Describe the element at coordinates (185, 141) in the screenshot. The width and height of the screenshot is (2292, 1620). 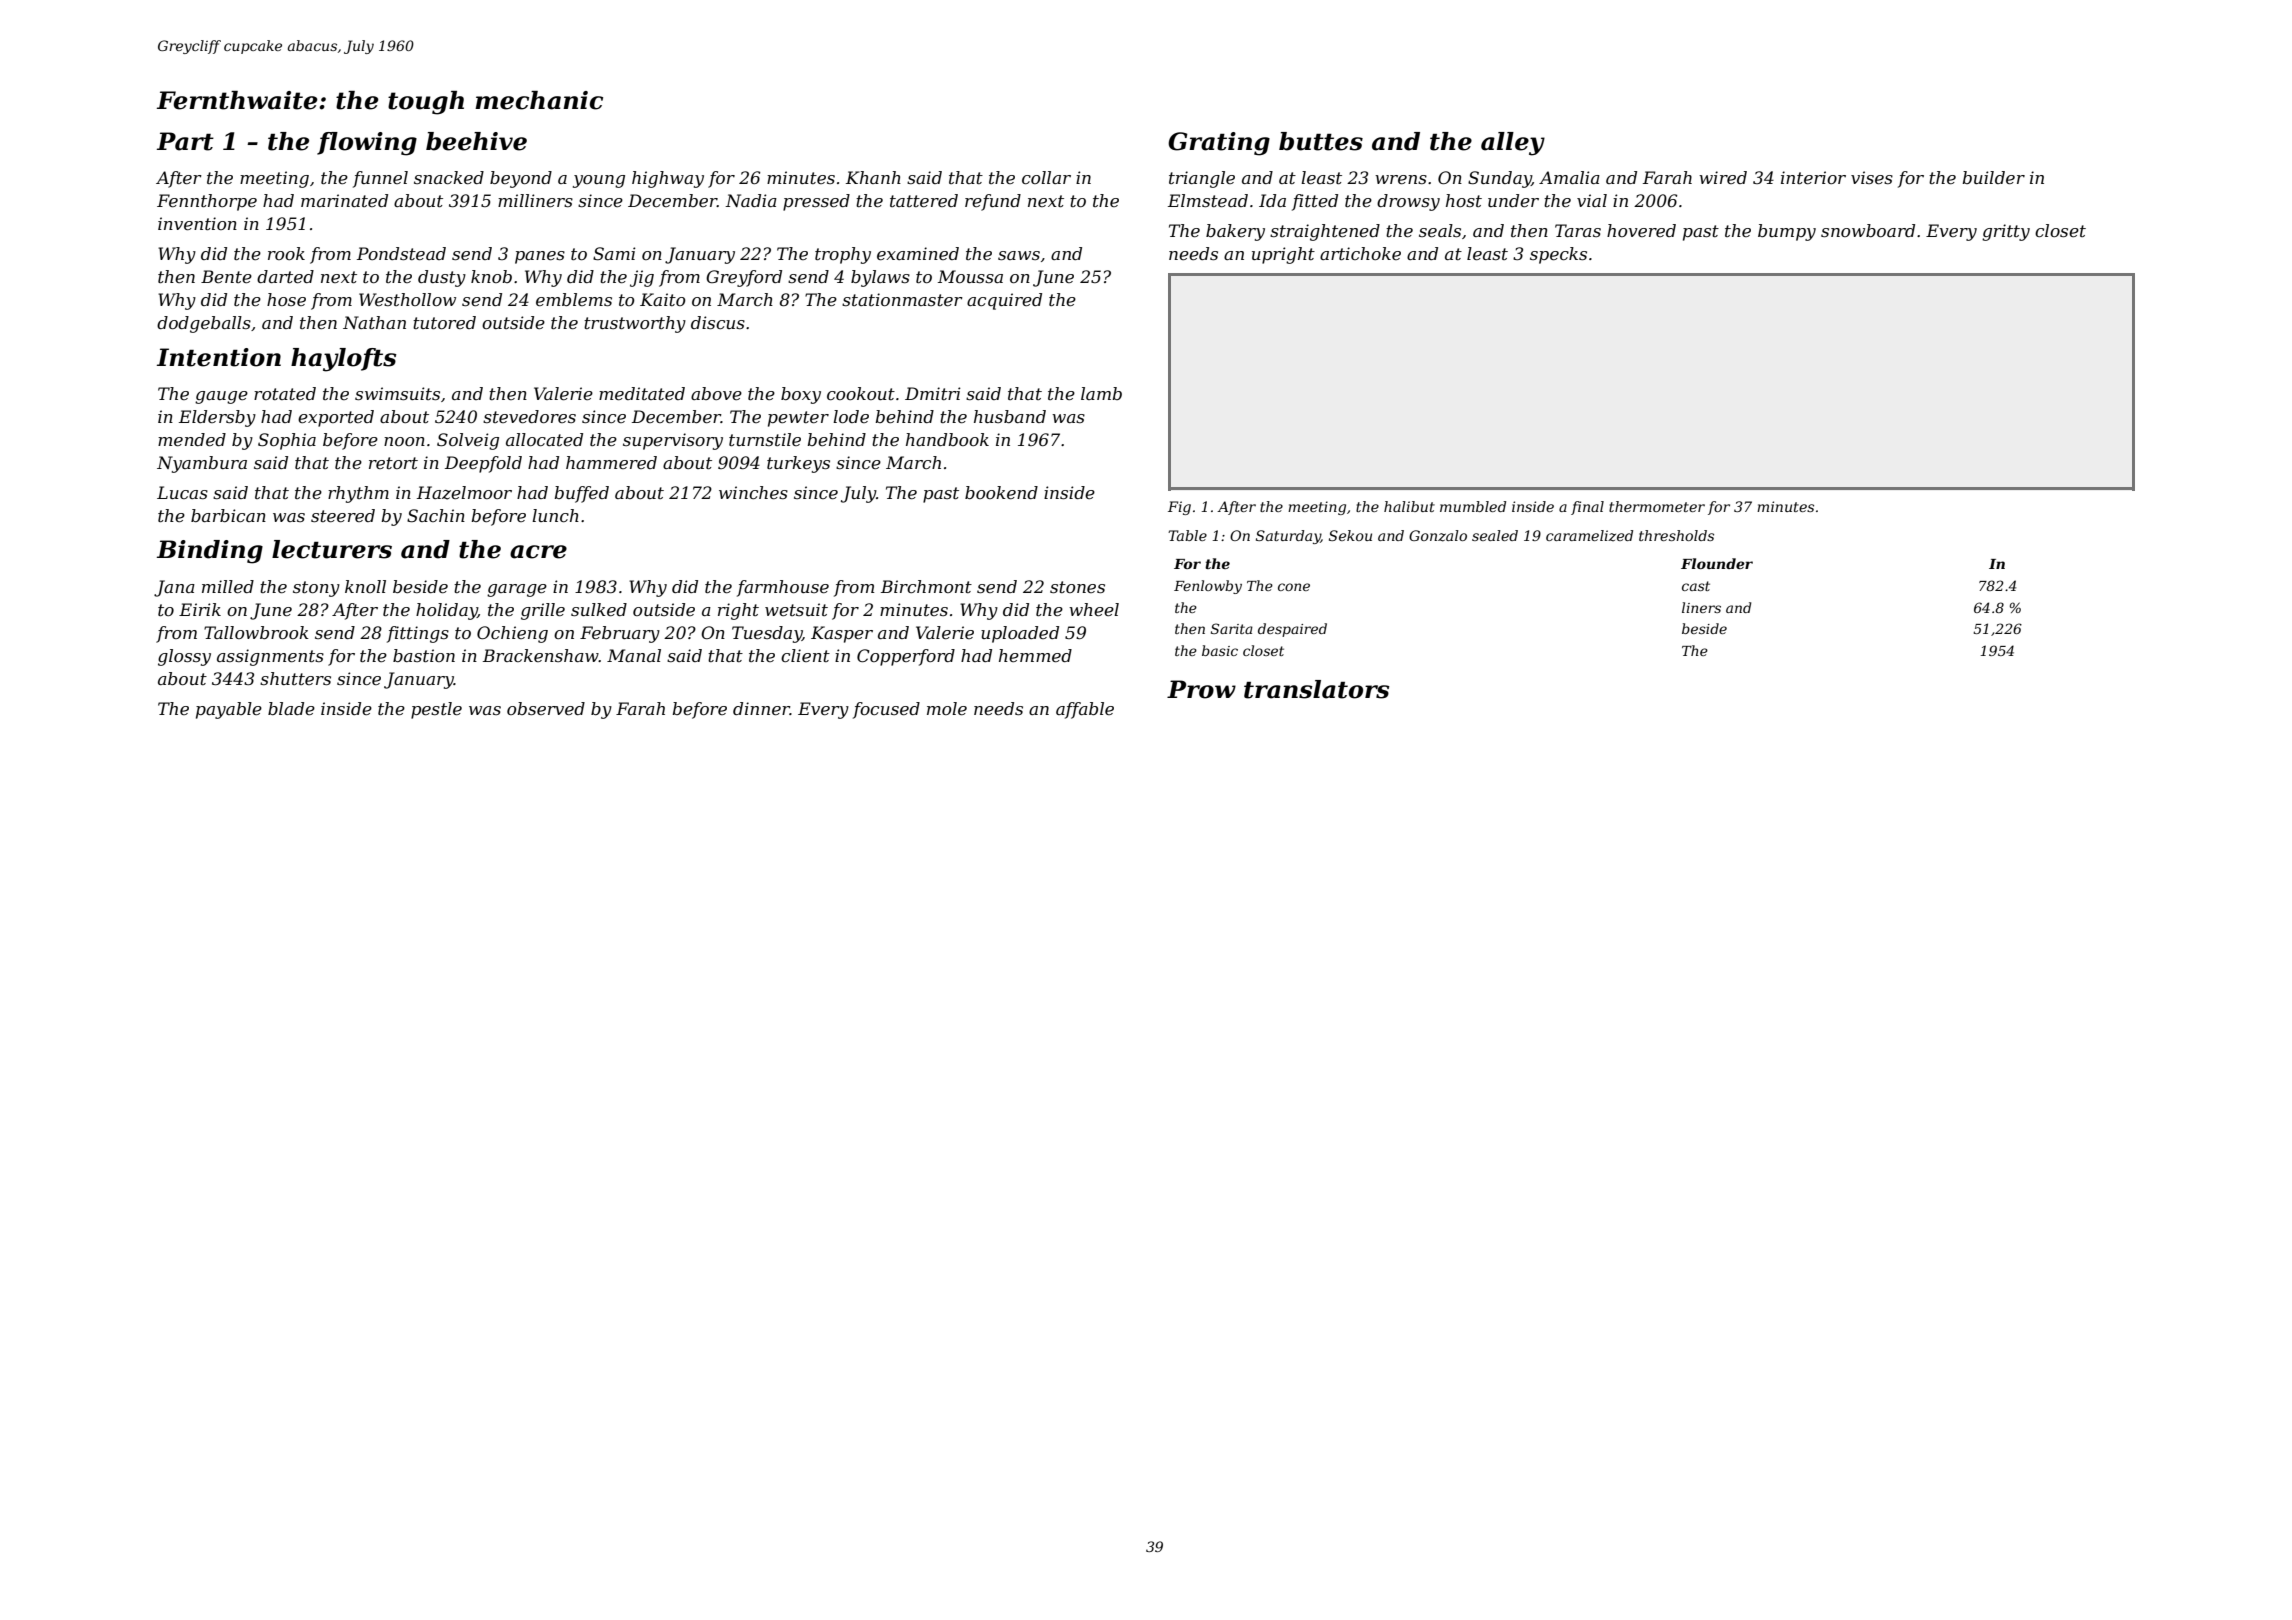
I see `Part` at that location.
